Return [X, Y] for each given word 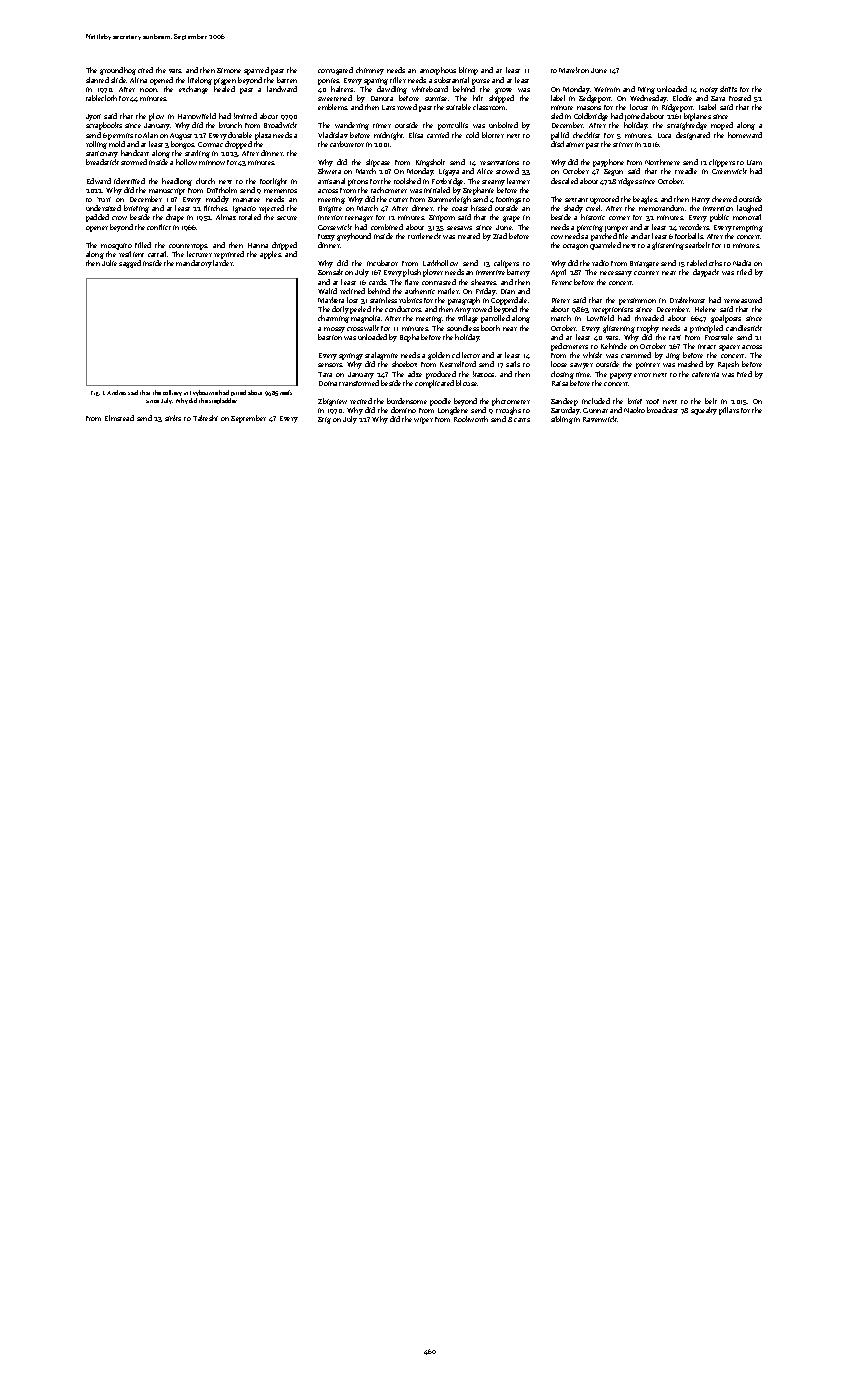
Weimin [607, 89]
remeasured [743, 300]
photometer [511, 402]
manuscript [167, 191]
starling [197, 154]
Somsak [330, 272]
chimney [370, 71]
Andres [116, 392]
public [719, 218]
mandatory [194, 264]
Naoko [634, 410]
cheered [724, 199]
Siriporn [442, 218]
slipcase [378, 163]
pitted [238, 393]
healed [224, 89]
